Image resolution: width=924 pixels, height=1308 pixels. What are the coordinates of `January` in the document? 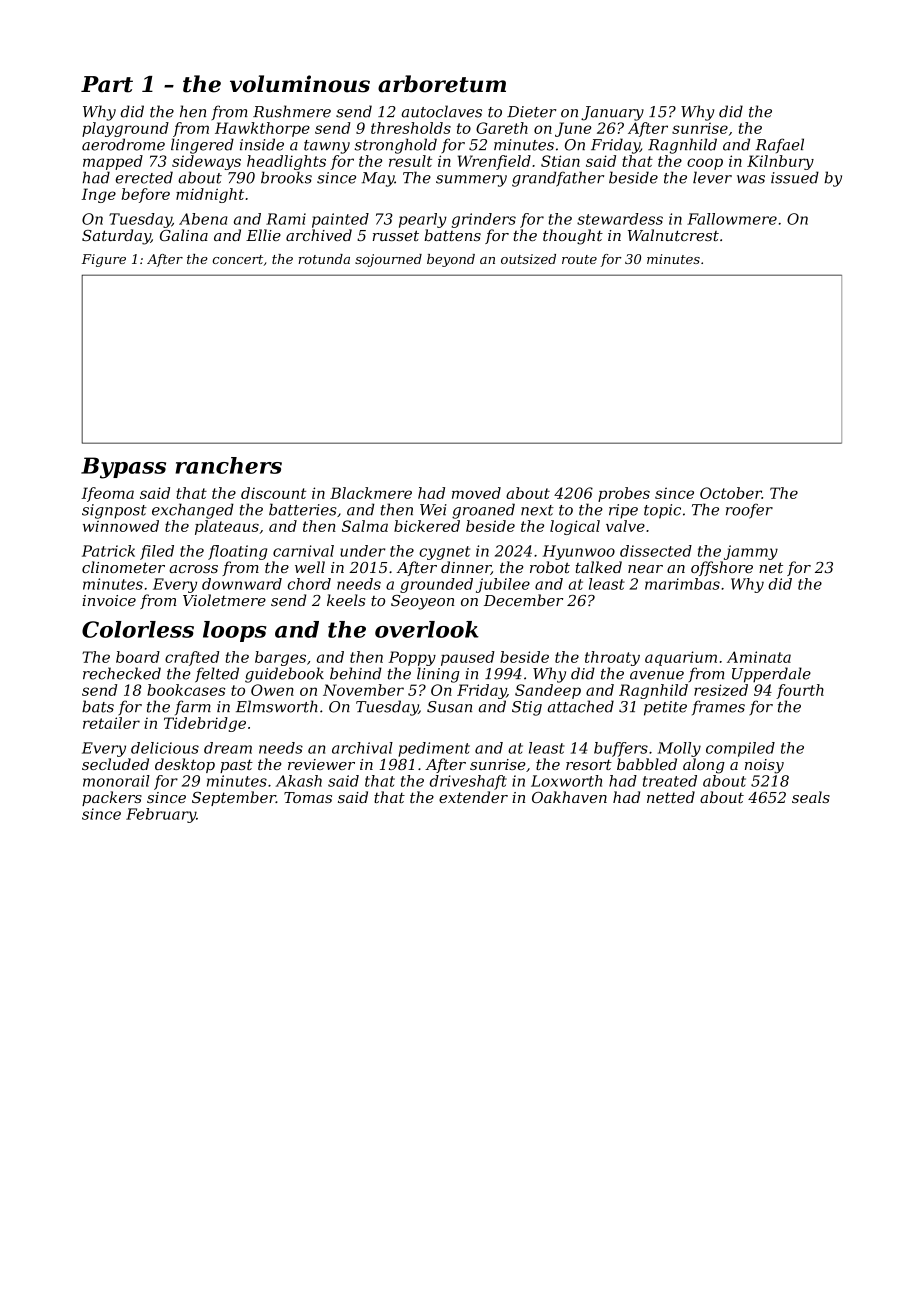 It's located at (612, 113).
